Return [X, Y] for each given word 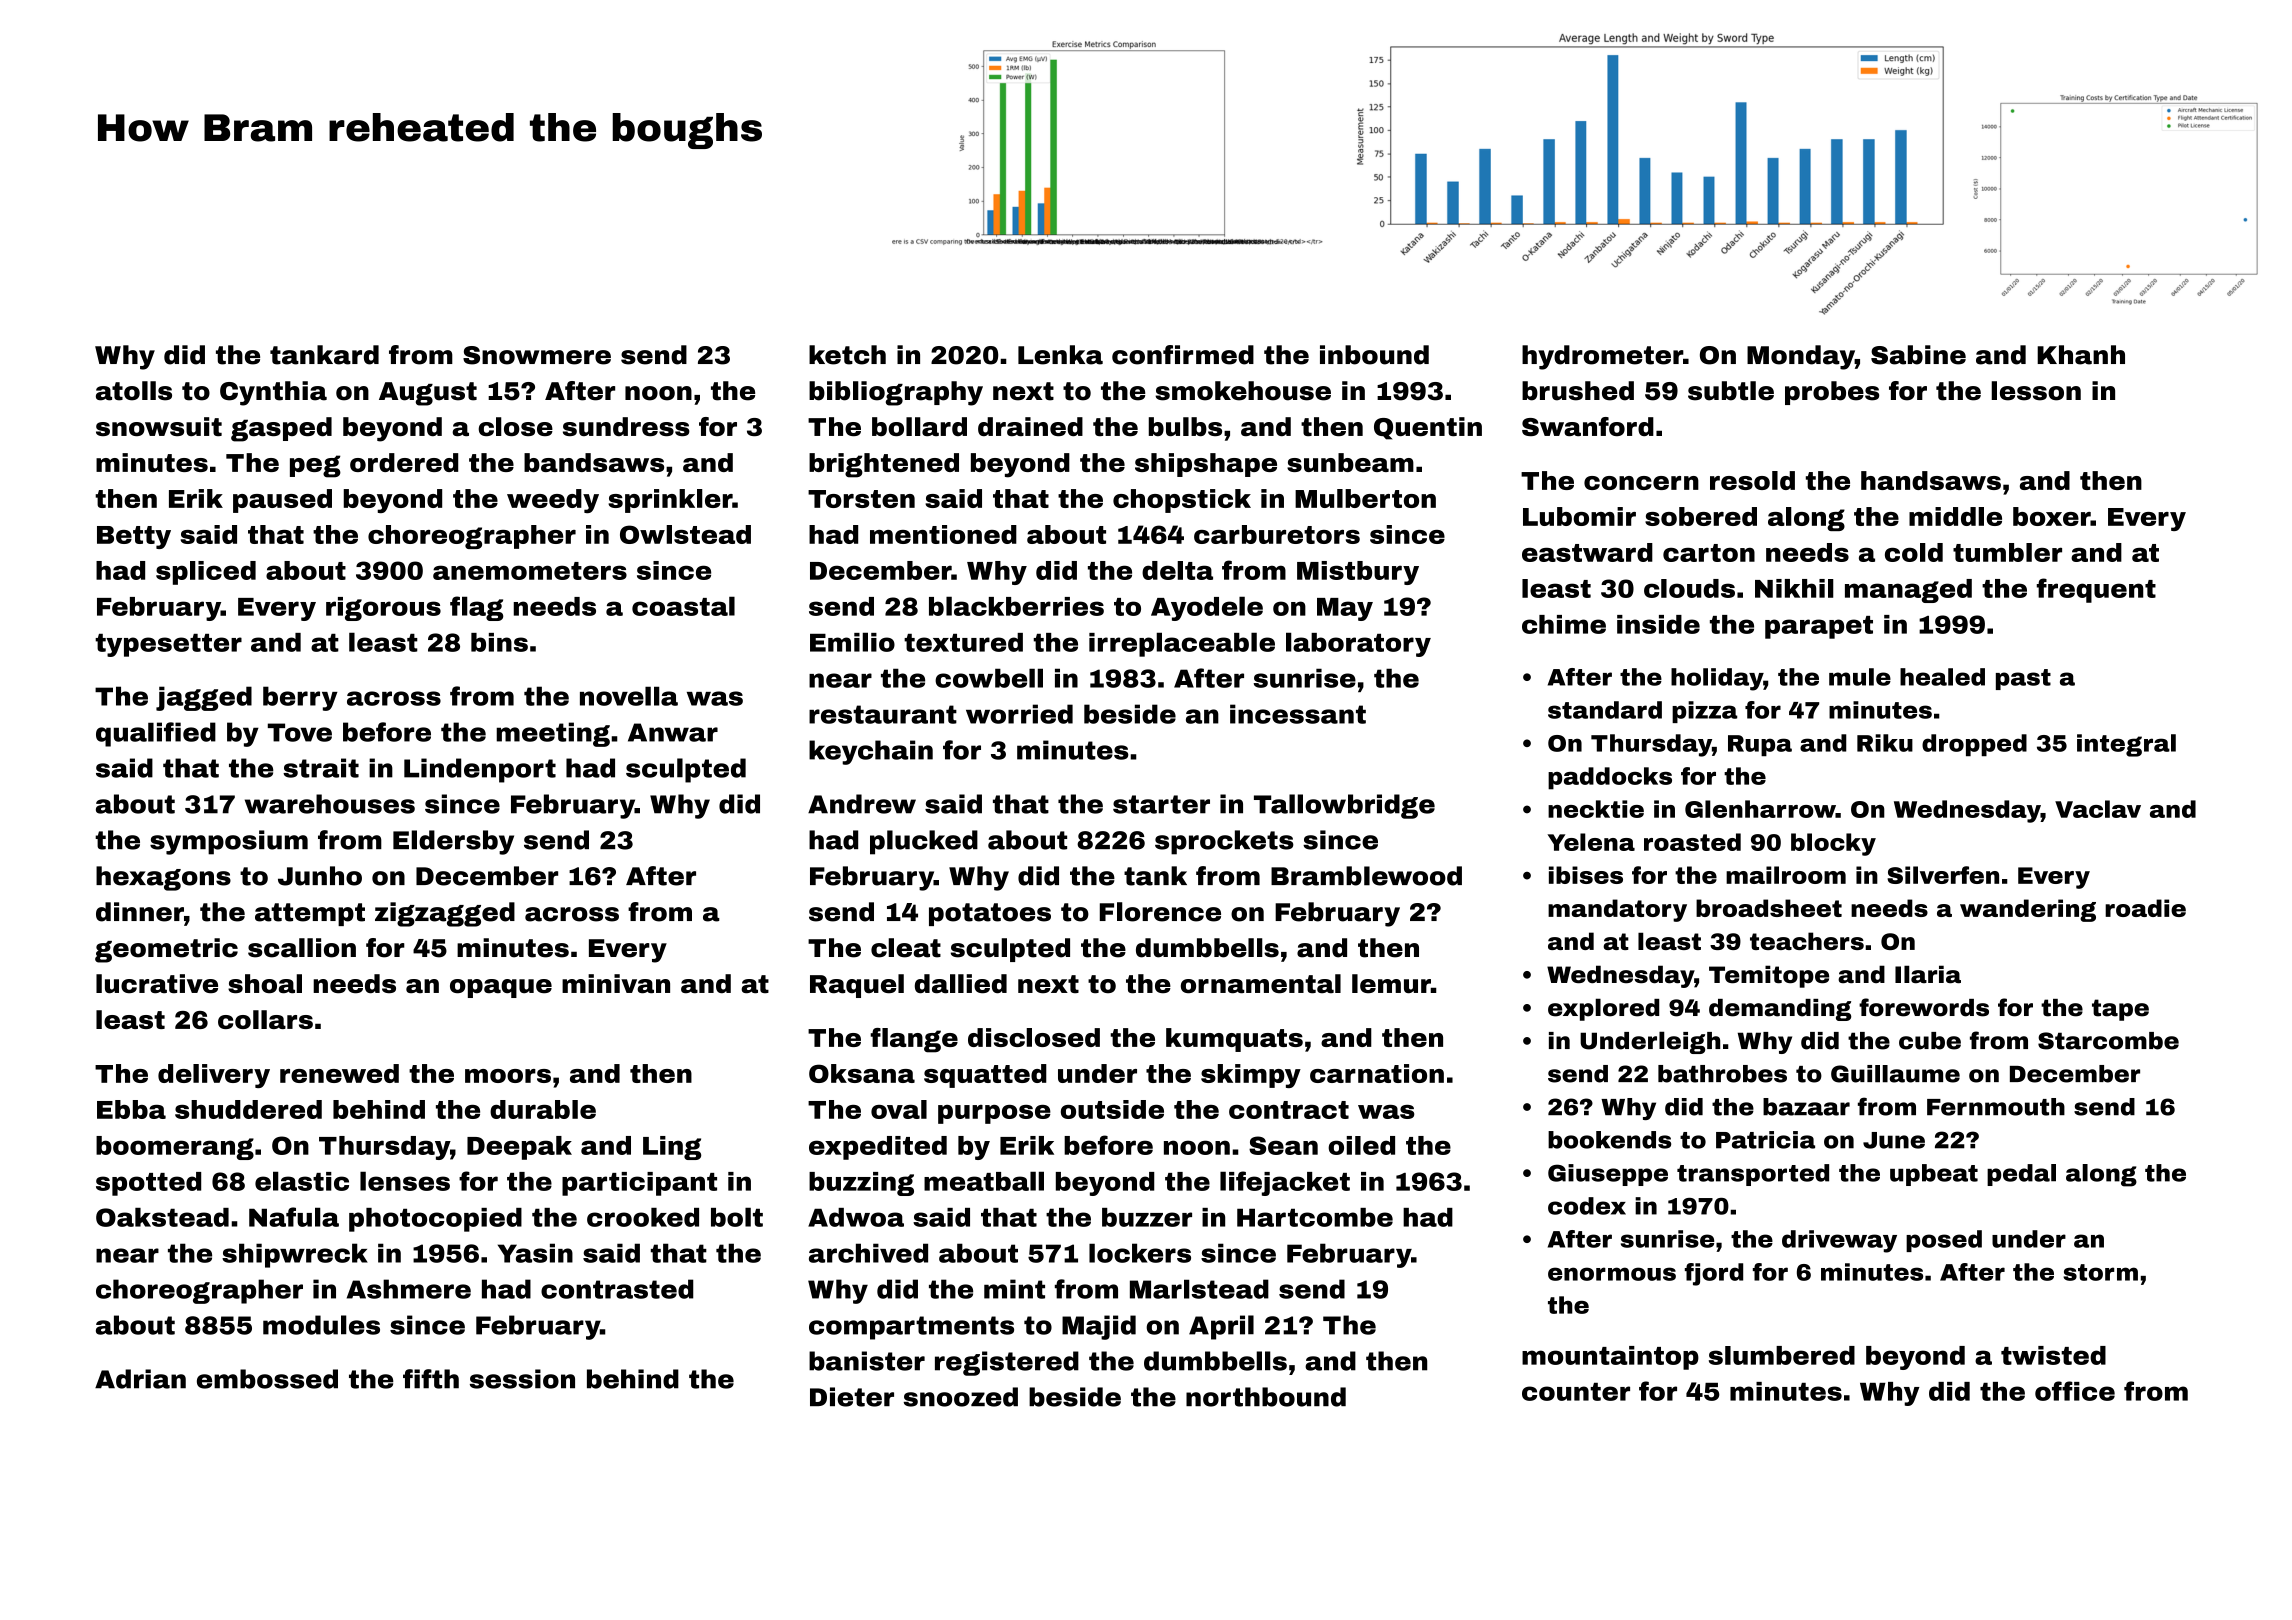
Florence [1160, 912]
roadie [2145, 908]
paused [282, 501]
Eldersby [453, 842]
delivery [214, 1076]
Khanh [2081, 355]
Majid [1099, 1327]
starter [1161, 804]
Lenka [1060, 355]
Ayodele [1207, 608]
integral [2126, 745]
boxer [2052, 516]
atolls [134, 391]
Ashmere [409, 1289]
